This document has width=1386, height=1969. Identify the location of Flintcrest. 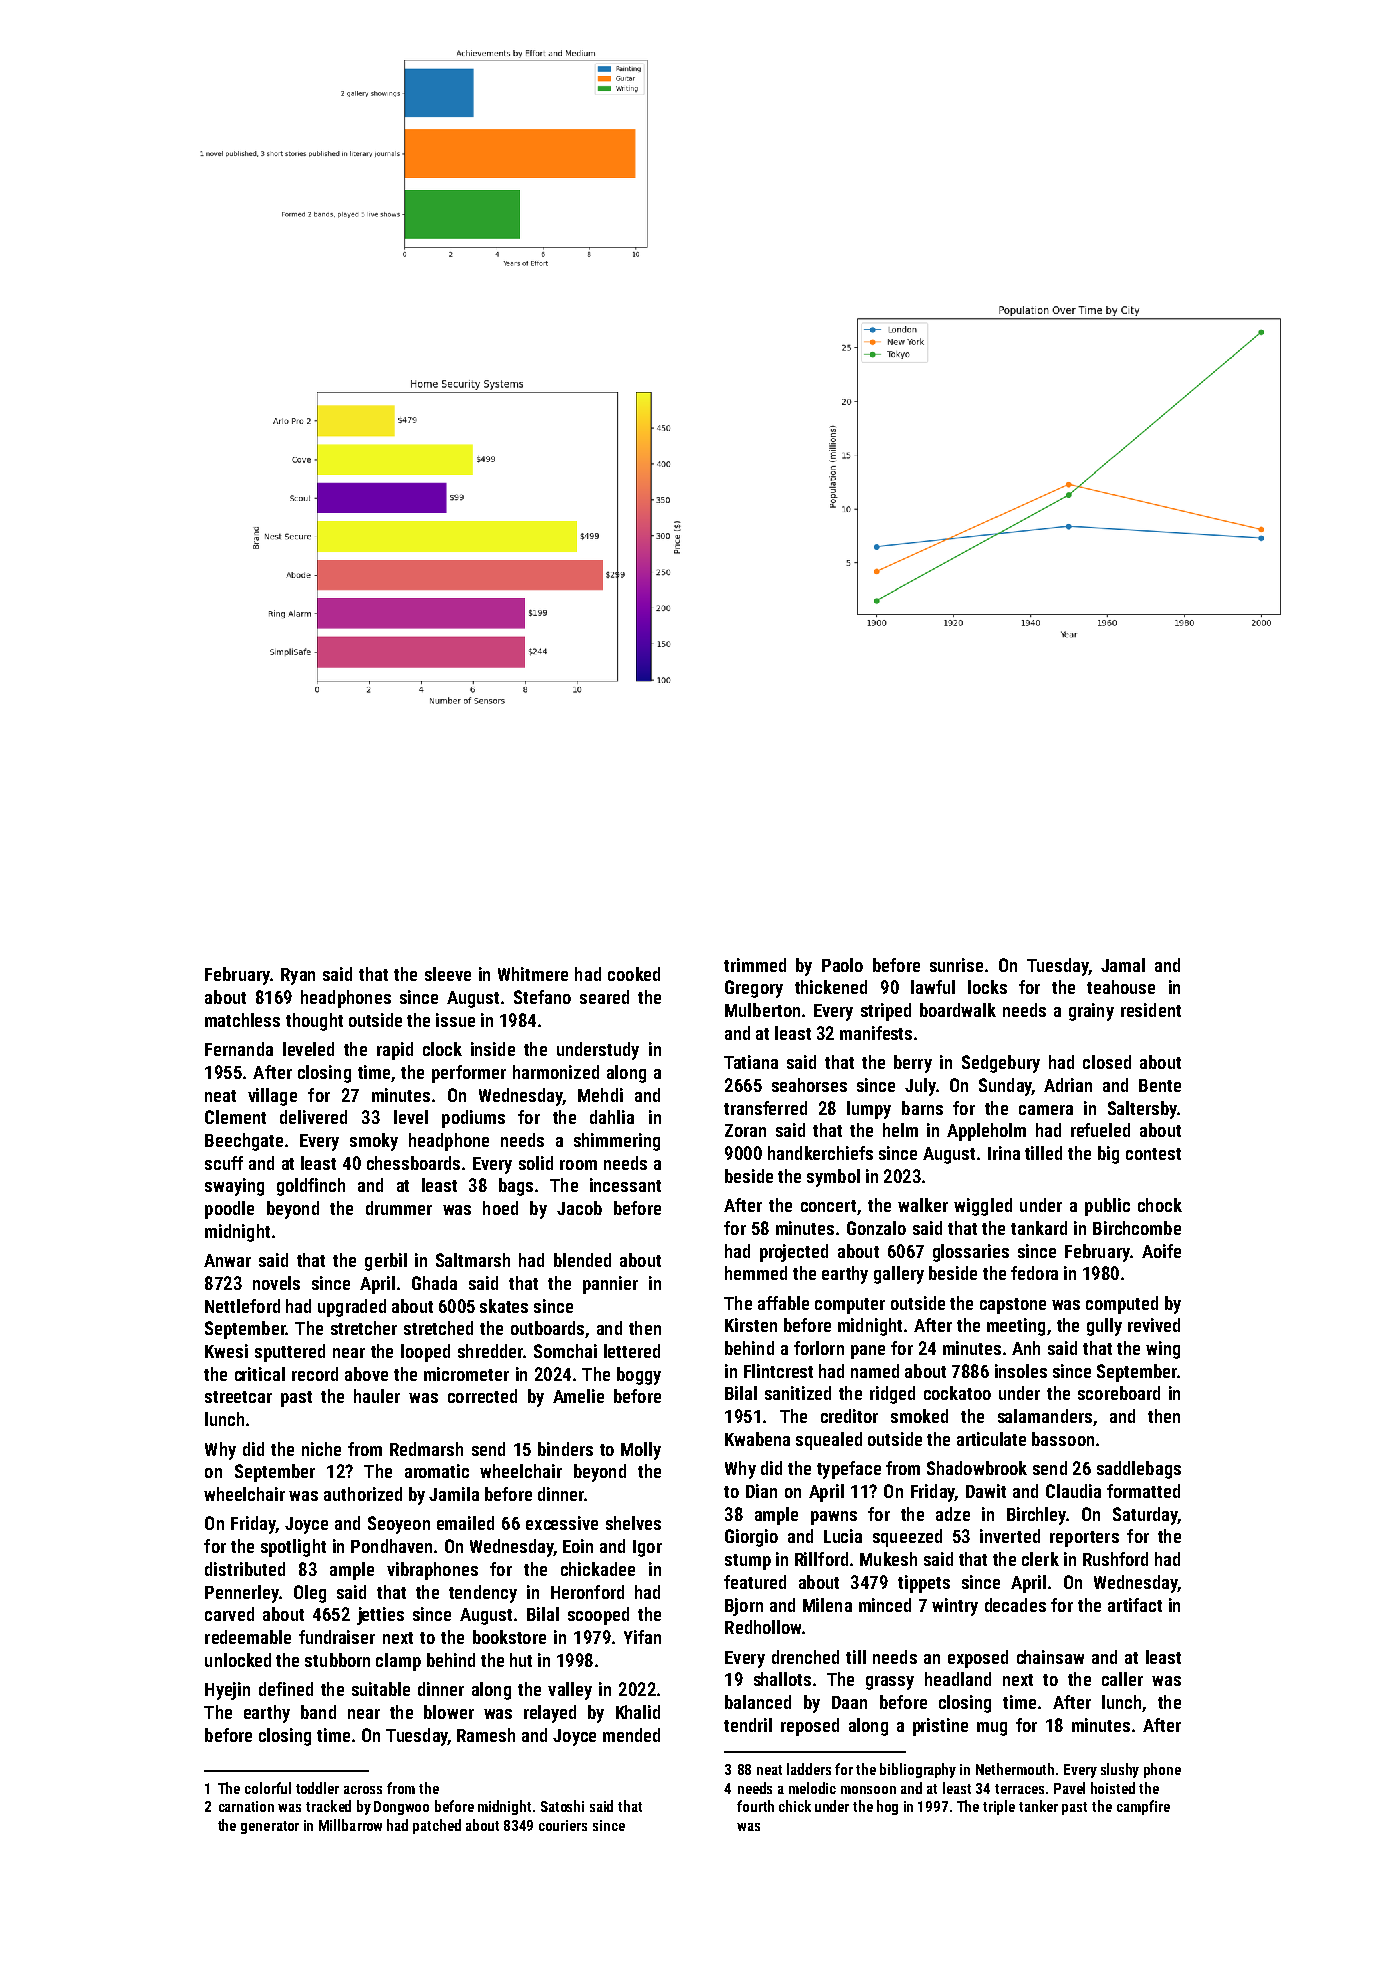
(778, 1371).
